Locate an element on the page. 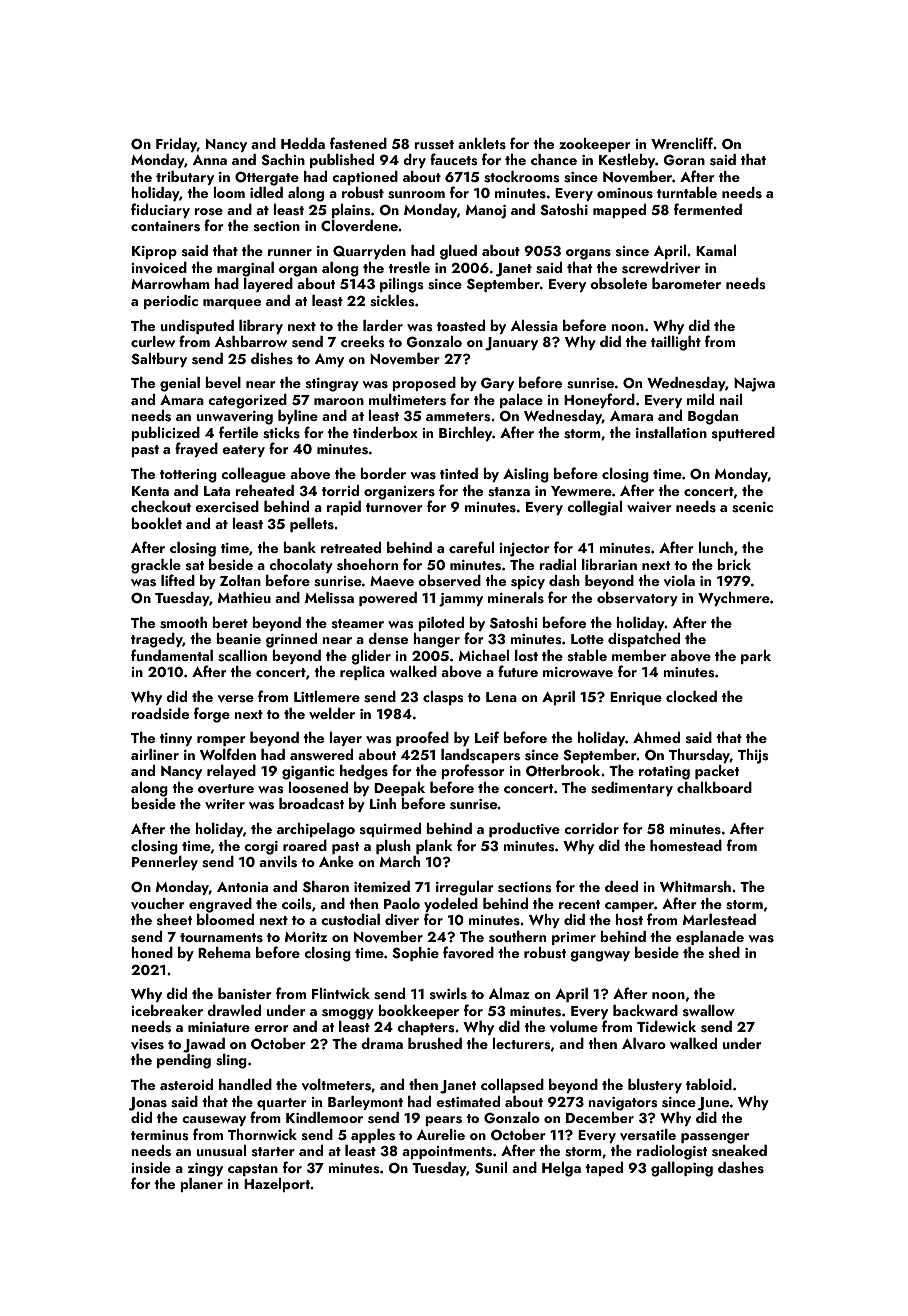 The width and height of the image is (908, 1316). Wrencliff is located at coordinates (682, 143).
